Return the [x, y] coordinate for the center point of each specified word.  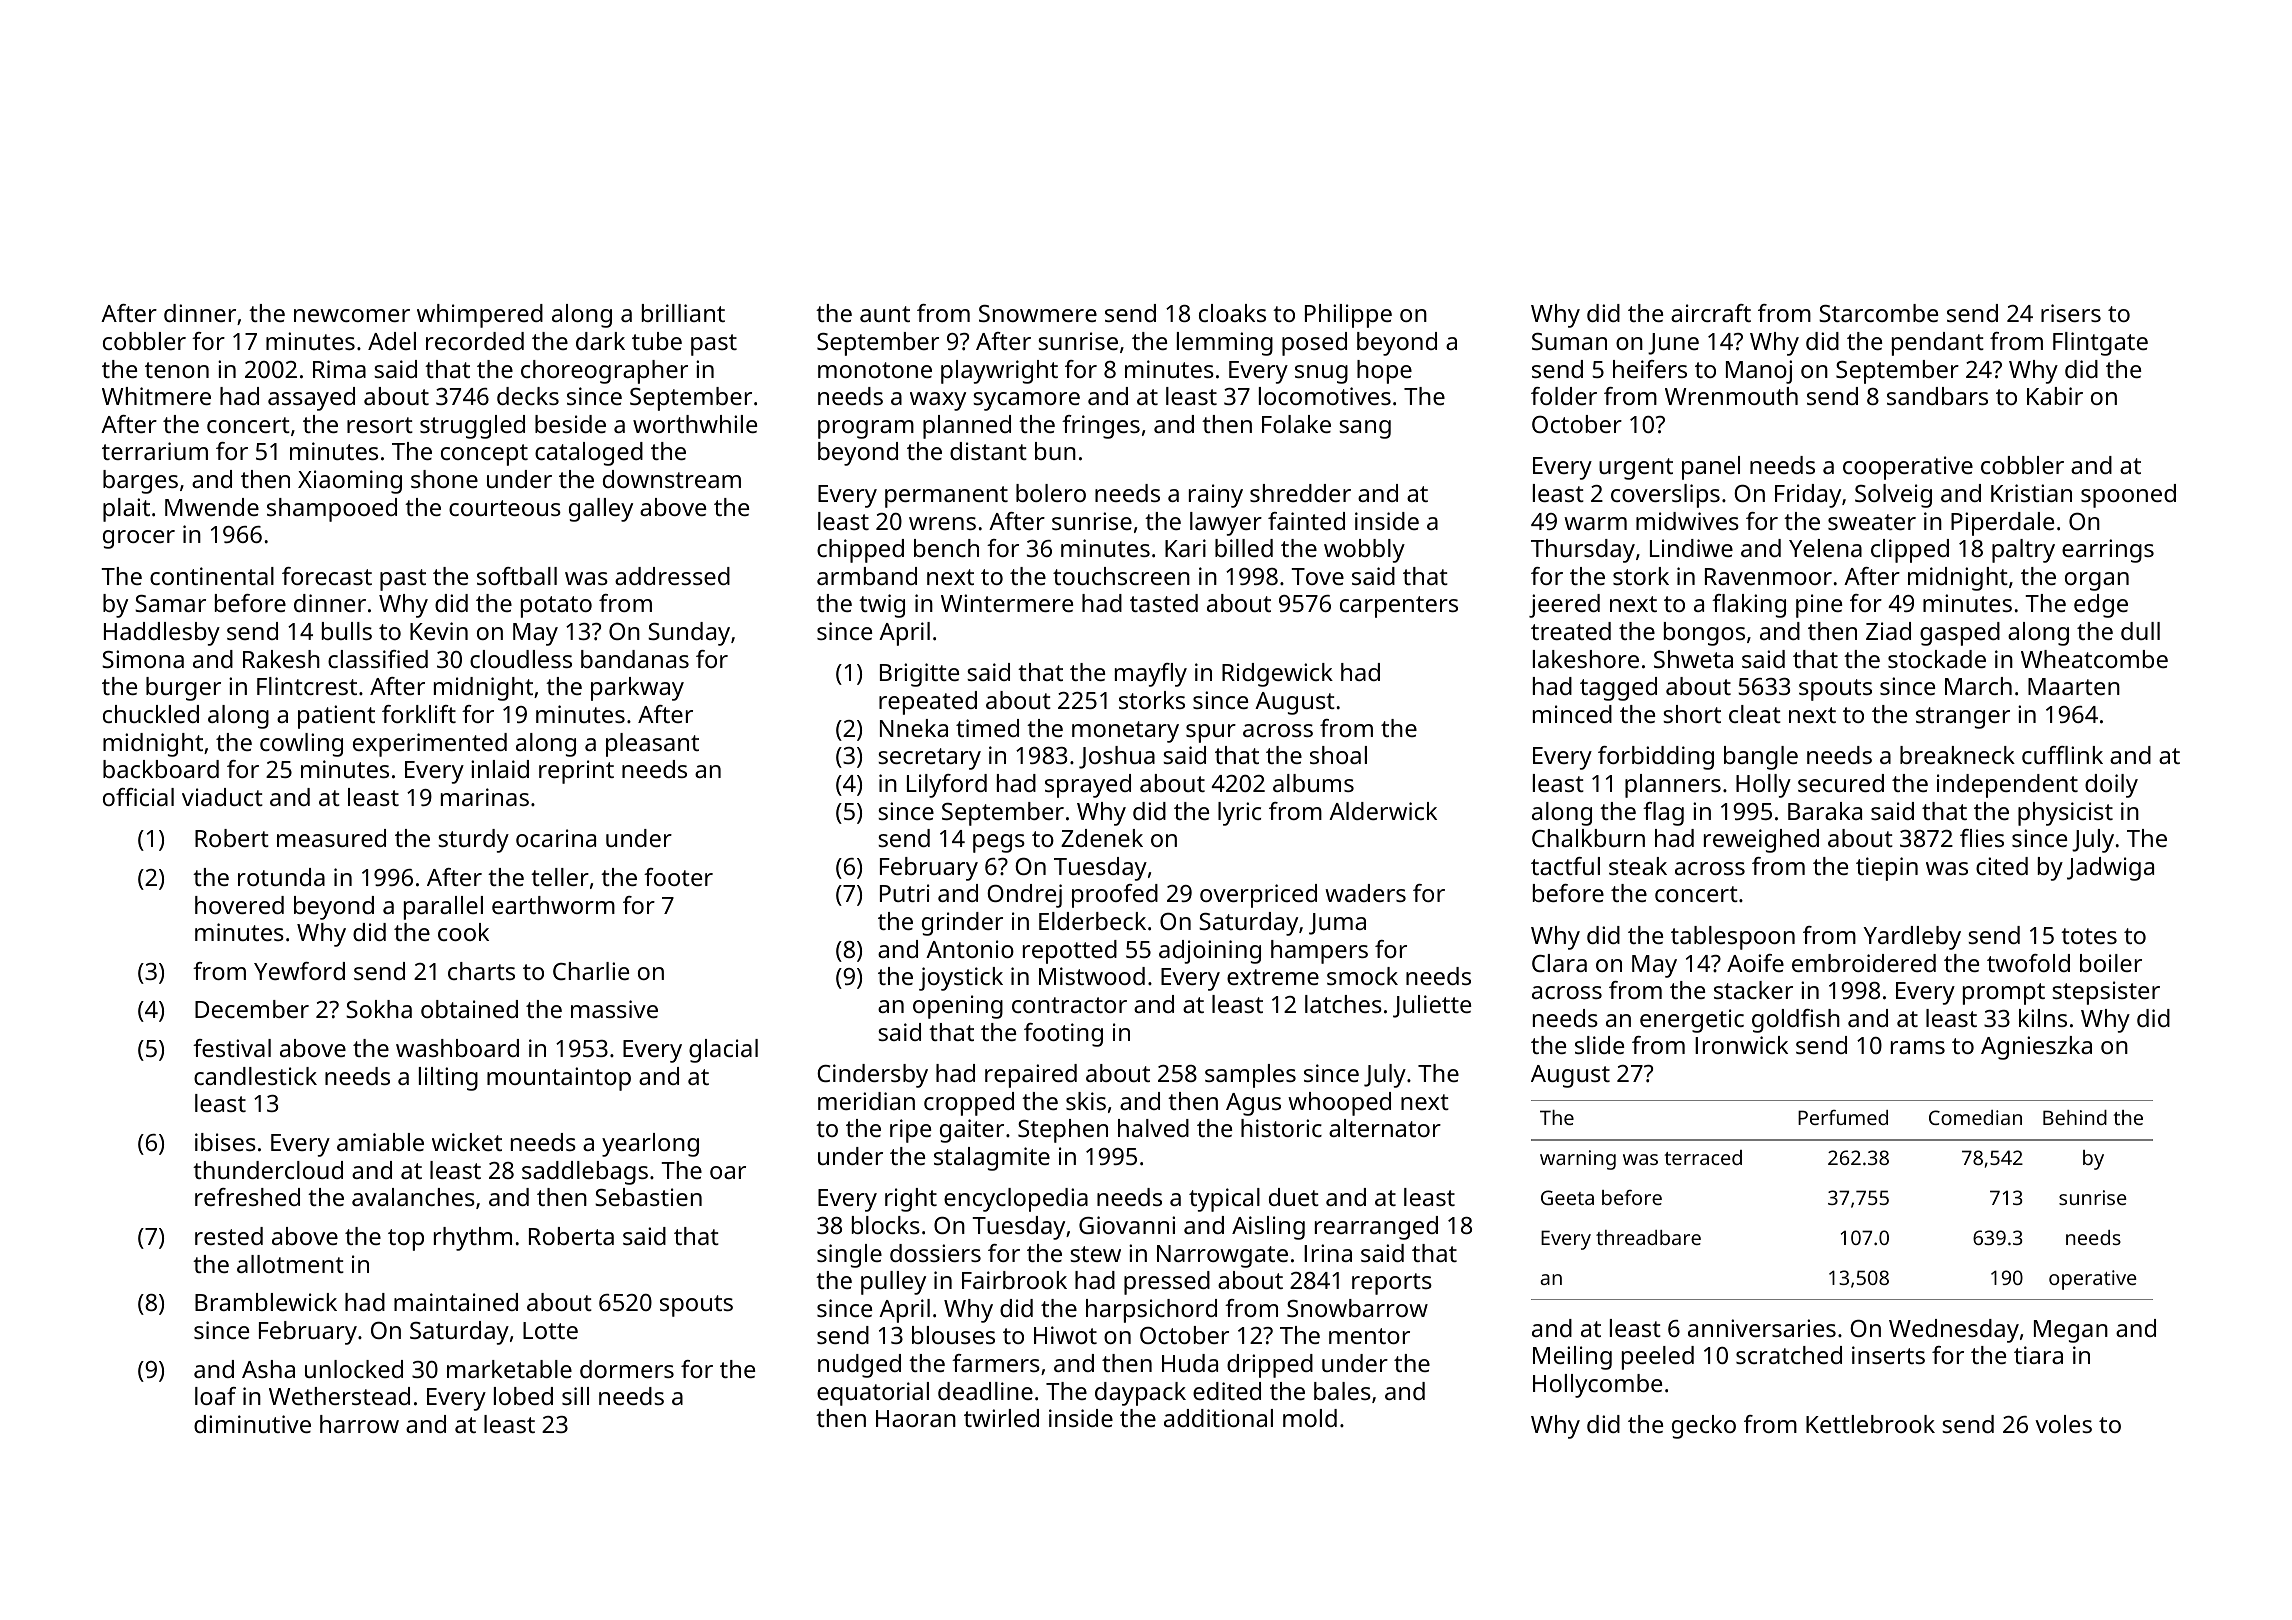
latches [1343, 1004]
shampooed [332, 510]
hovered [239, 905]
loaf [215, 1396]
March [1978, 686]
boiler [2111, 963]
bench [946, 548]
